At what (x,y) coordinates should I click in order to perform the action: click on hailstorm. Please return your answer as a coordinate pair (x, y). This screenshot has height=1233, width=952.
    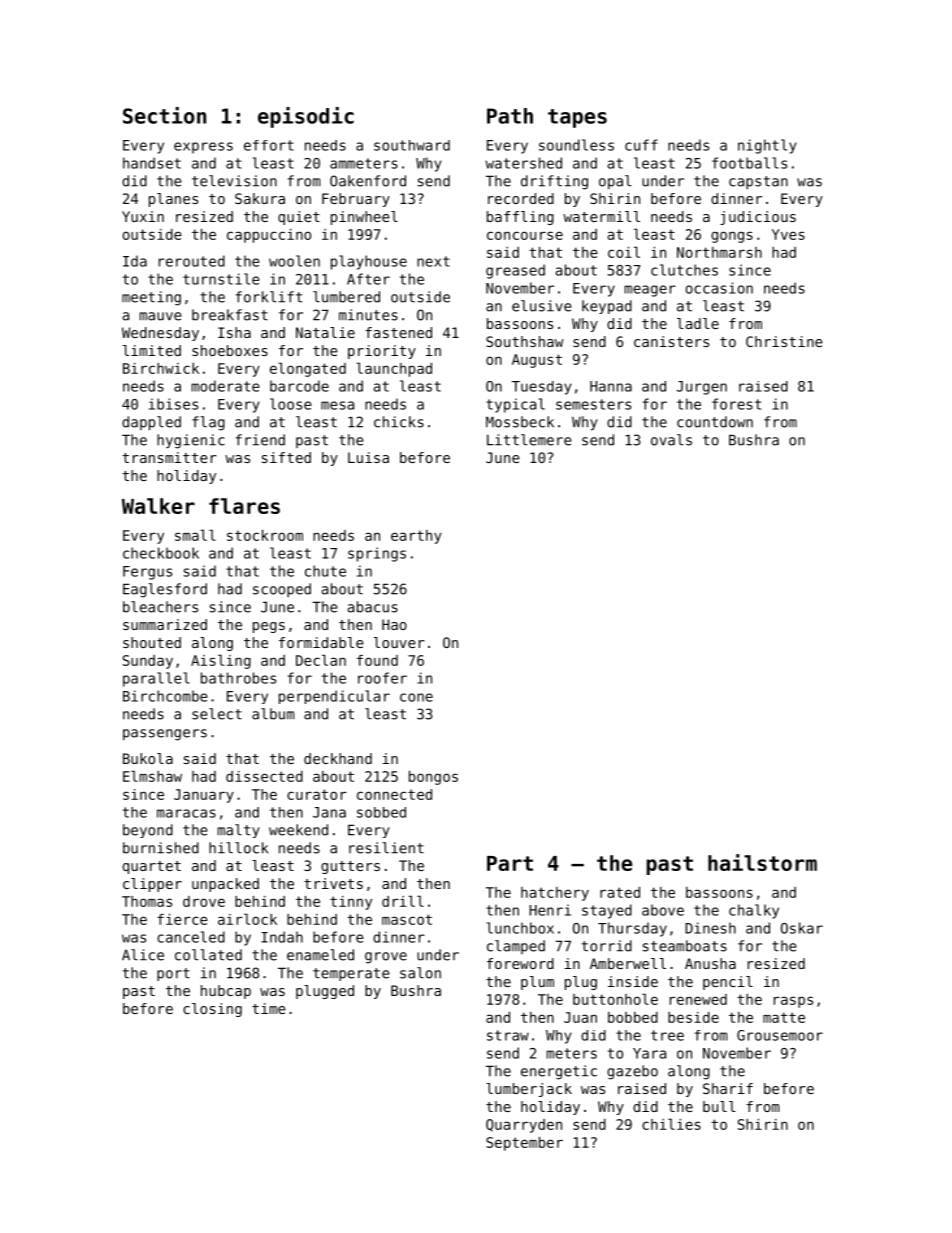
    Looking at the image, I should click on (762, 862).
